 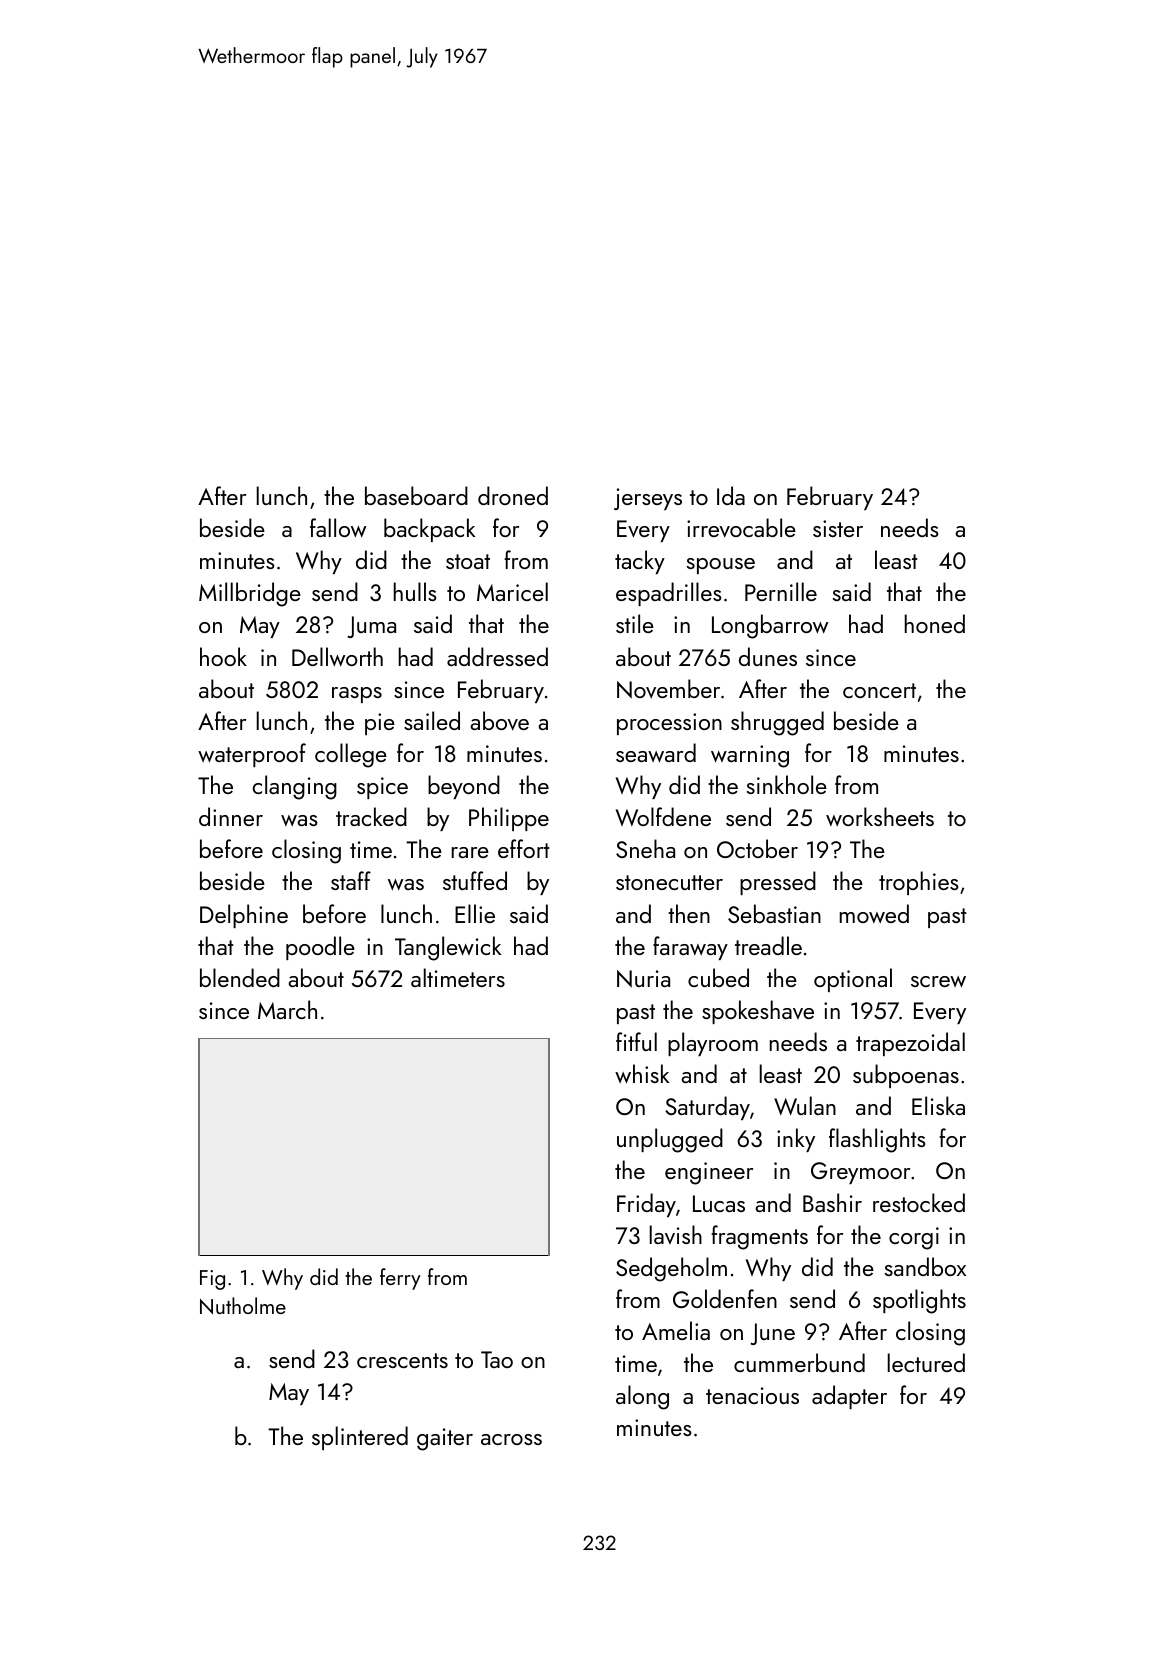 What do you see at coordinates (338, 528) in the document?
I see `fallow` at bounding box center [338, 528].
